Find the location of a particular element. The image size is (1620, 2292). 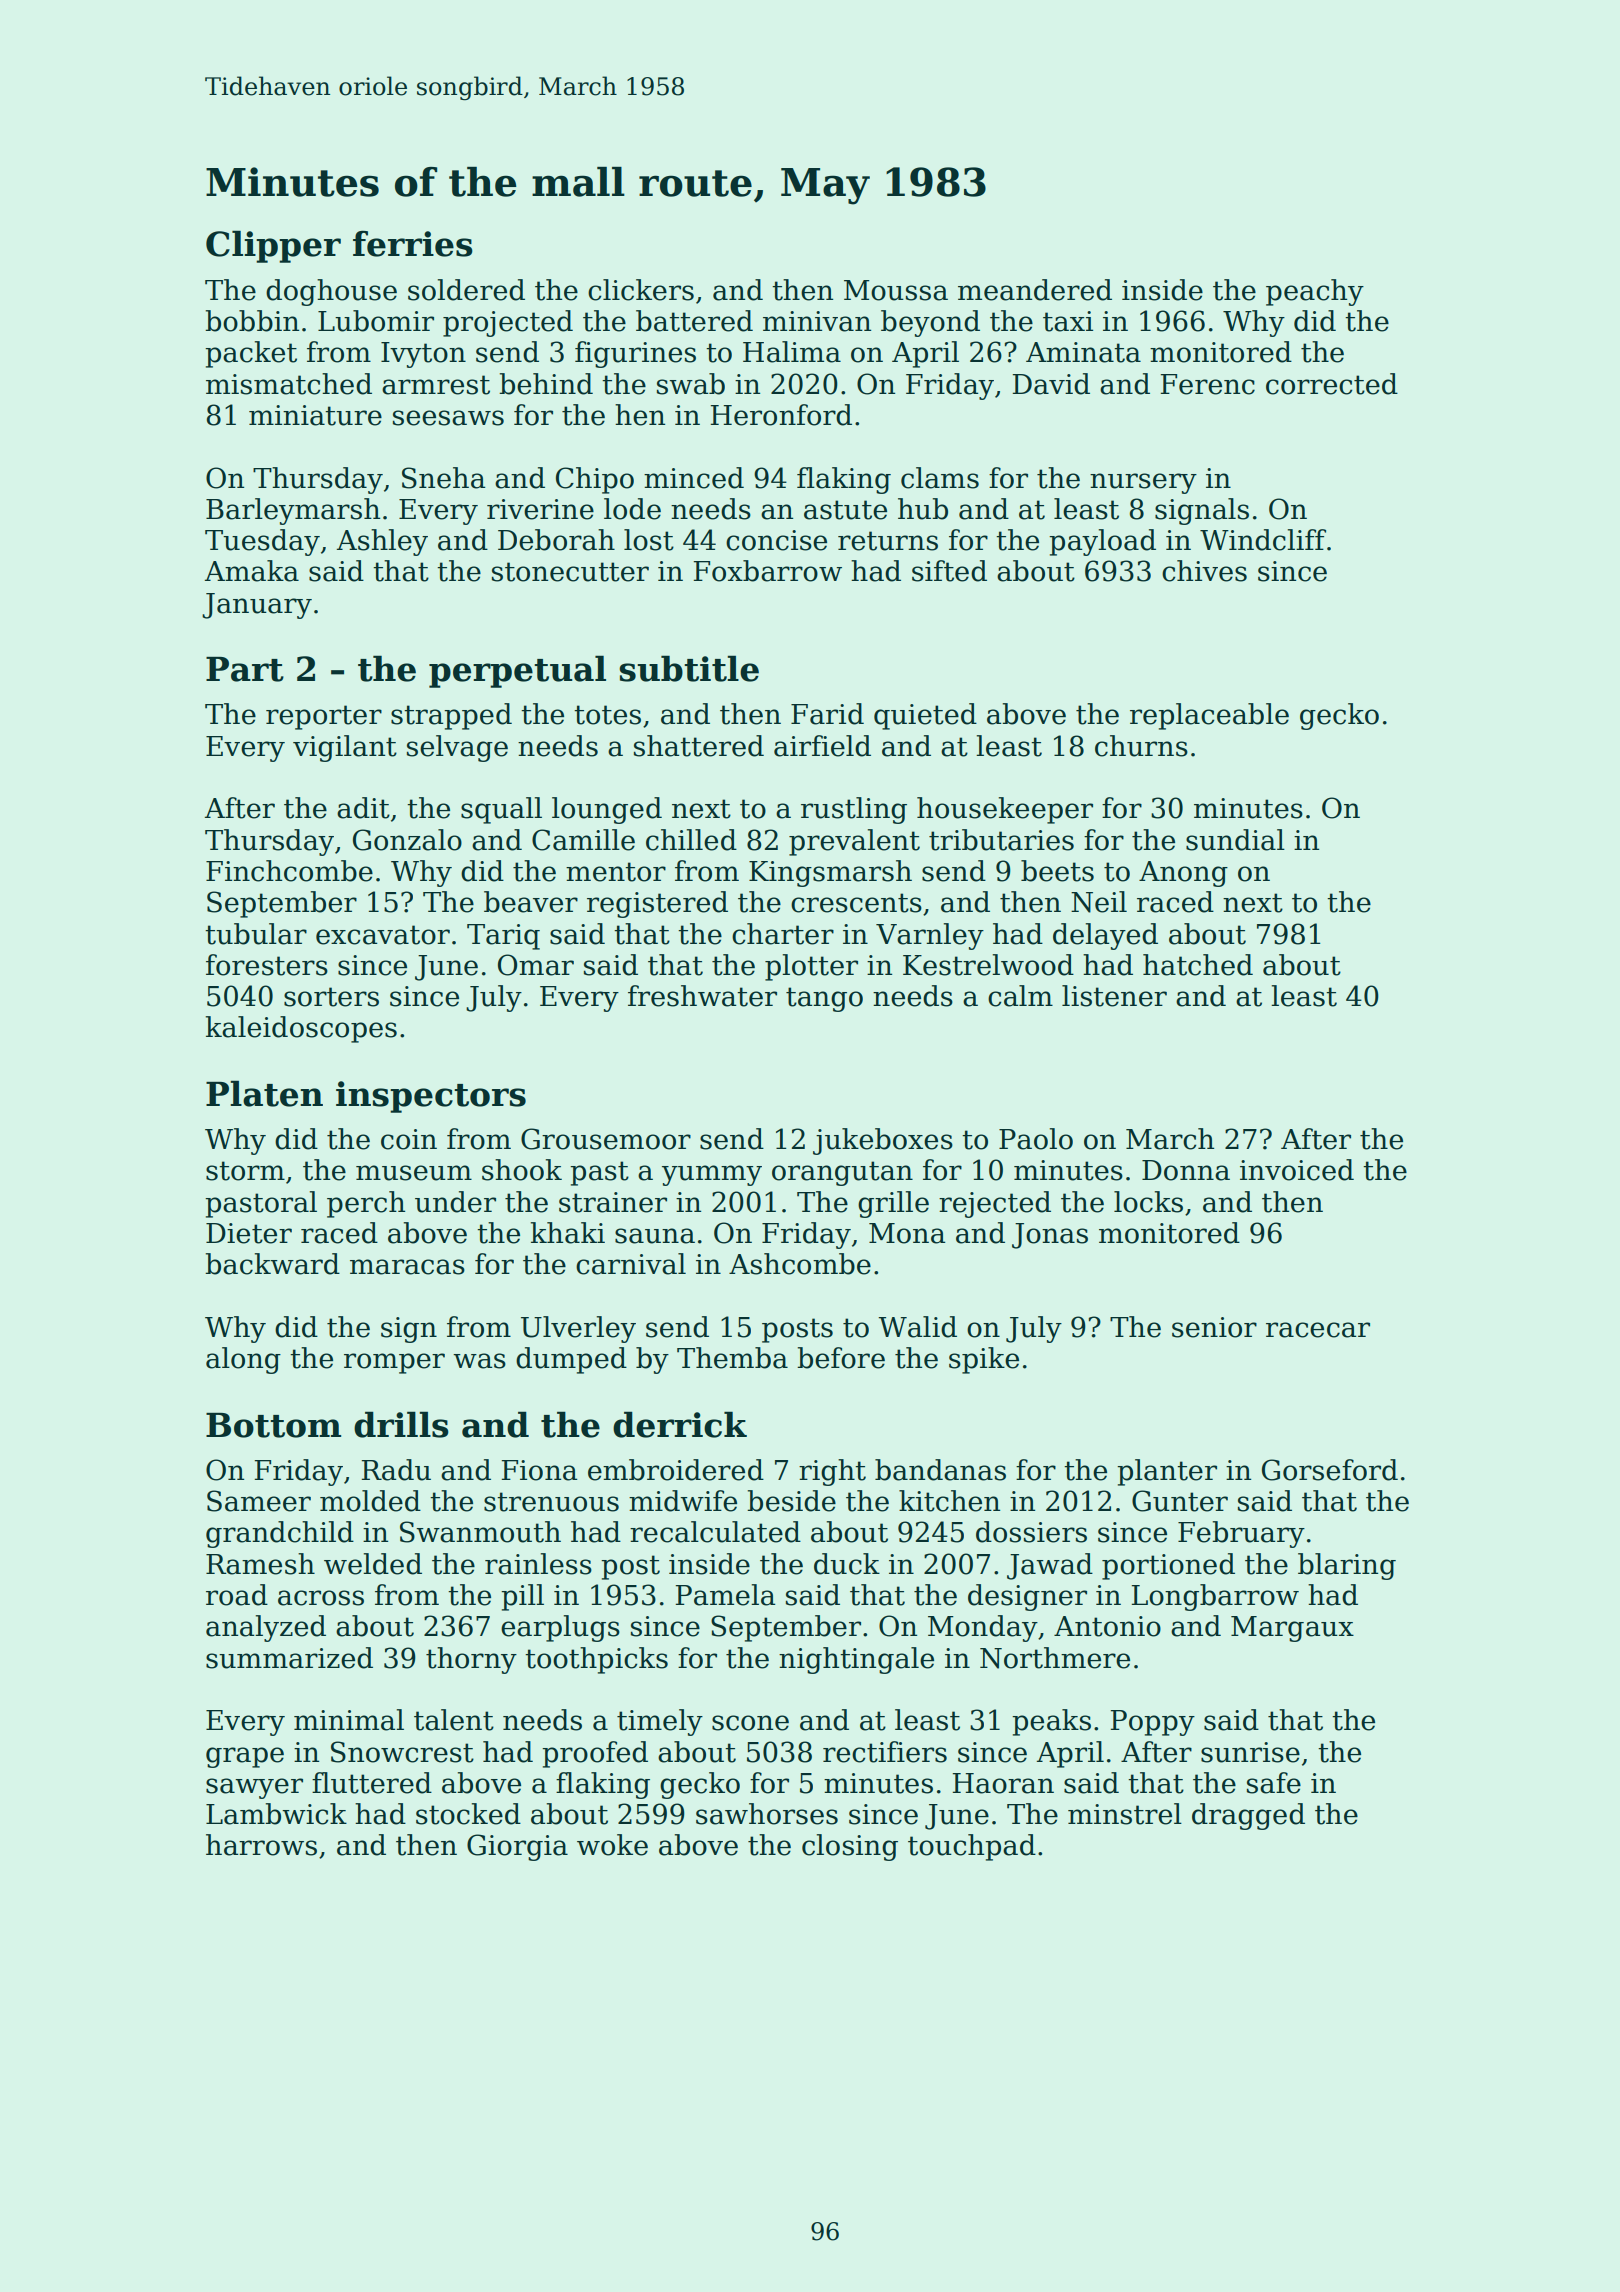

hub is located at coordinates (923, 509).
